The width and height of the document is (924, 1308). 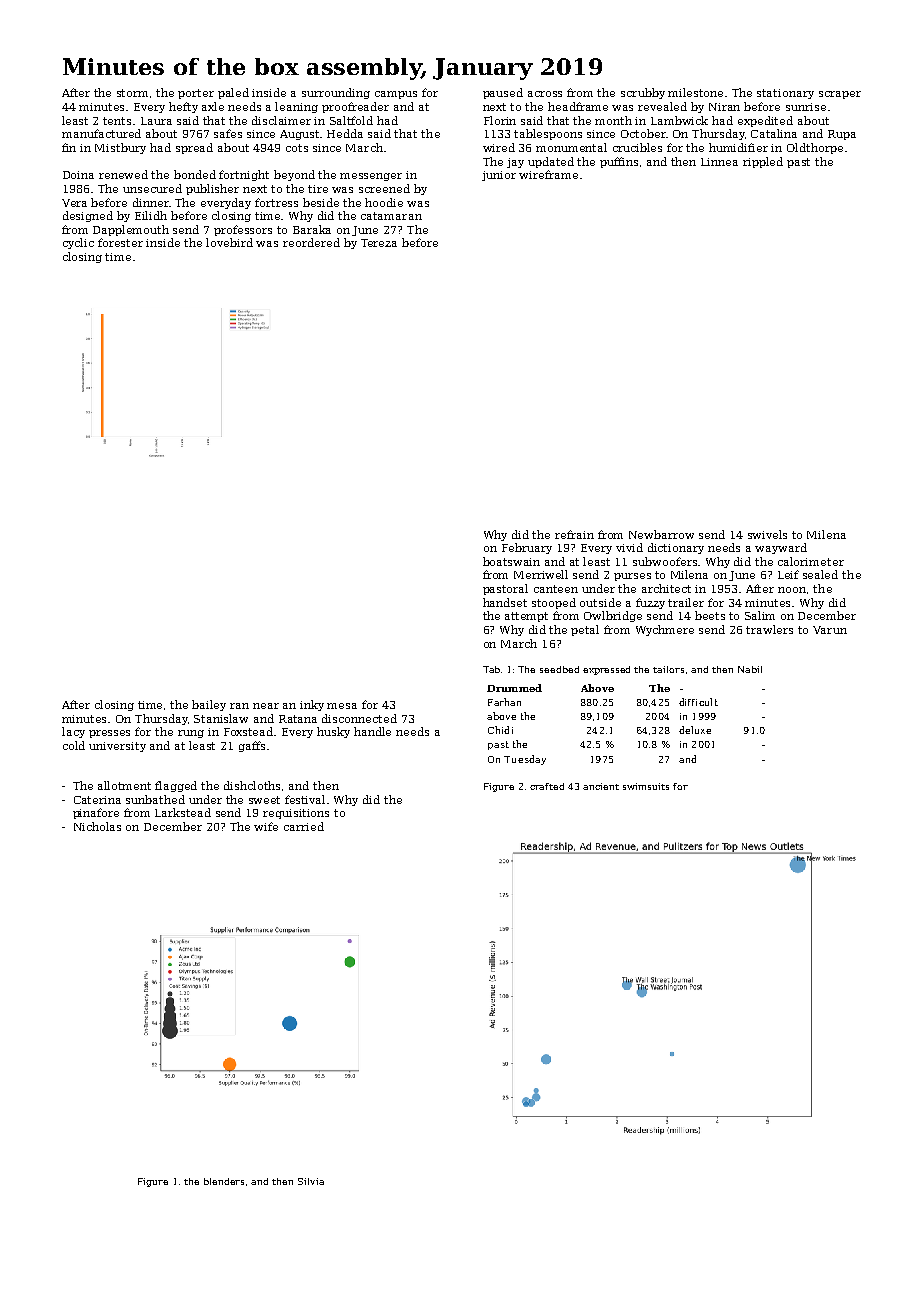 I want to click on Varun, so click(x=830, y=630).
